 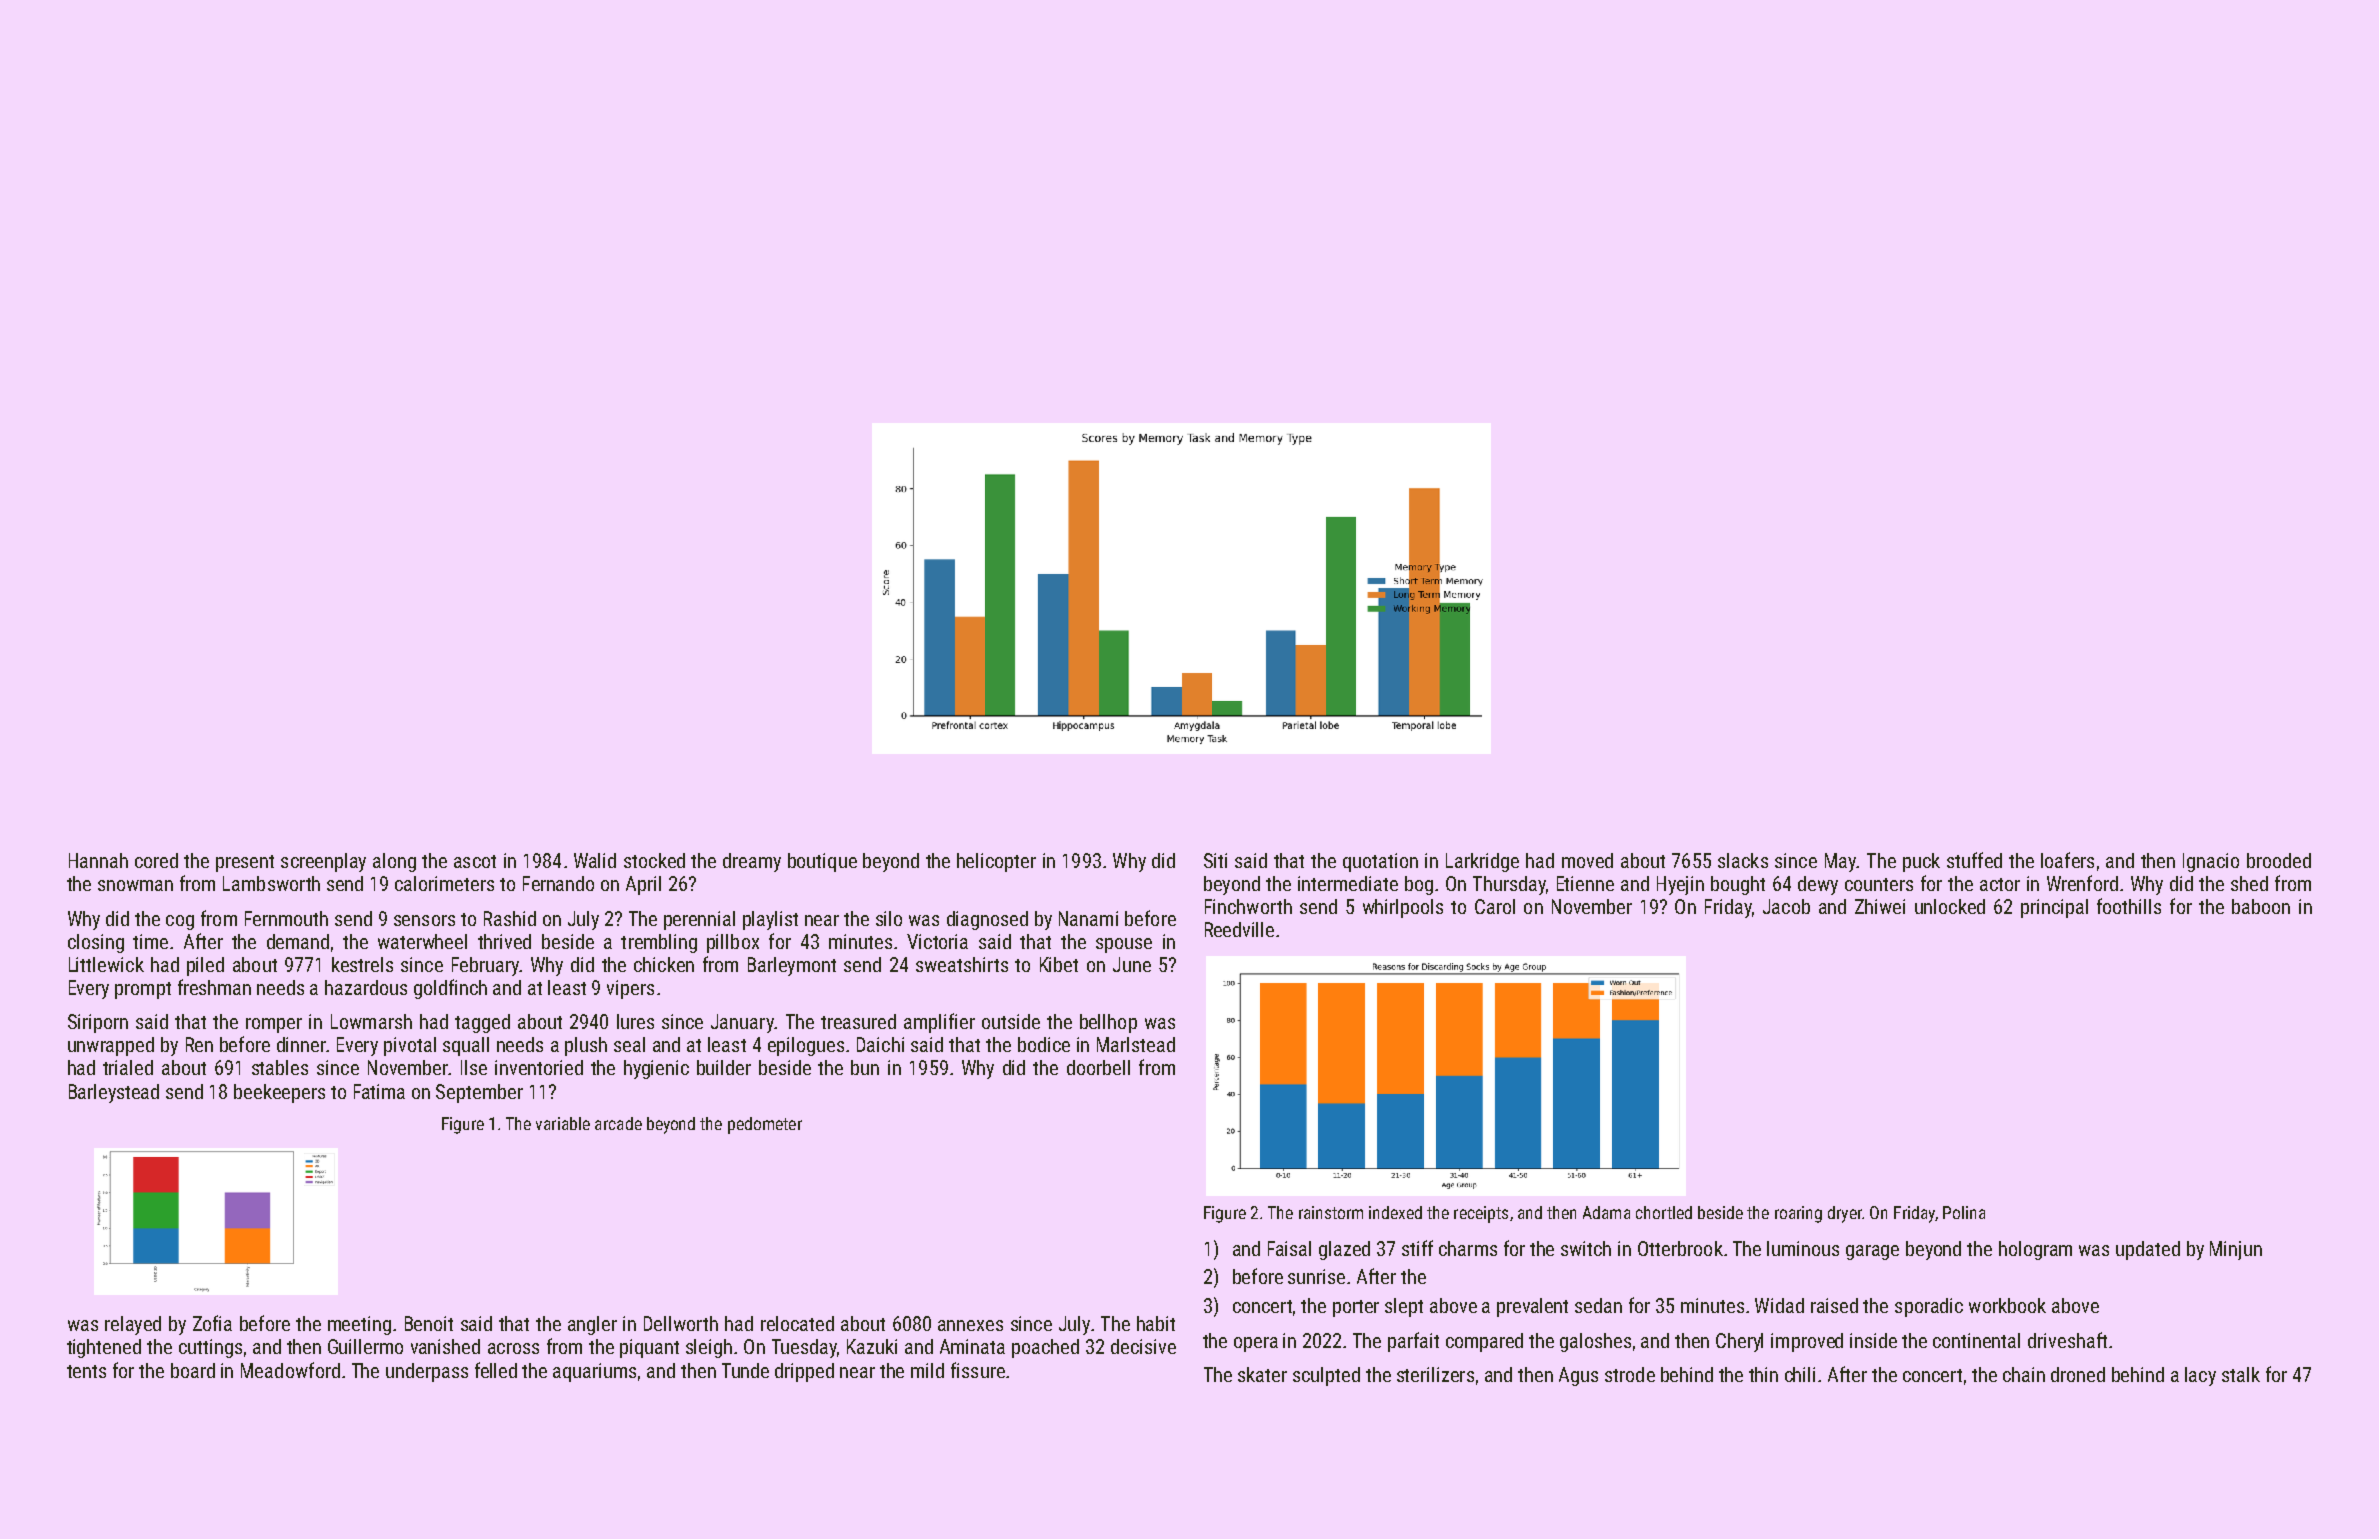 What do you see at coordinates (1331, 1212) in the screenshot?
I see `rainstorm` at bounding box center [1331, 1212].
